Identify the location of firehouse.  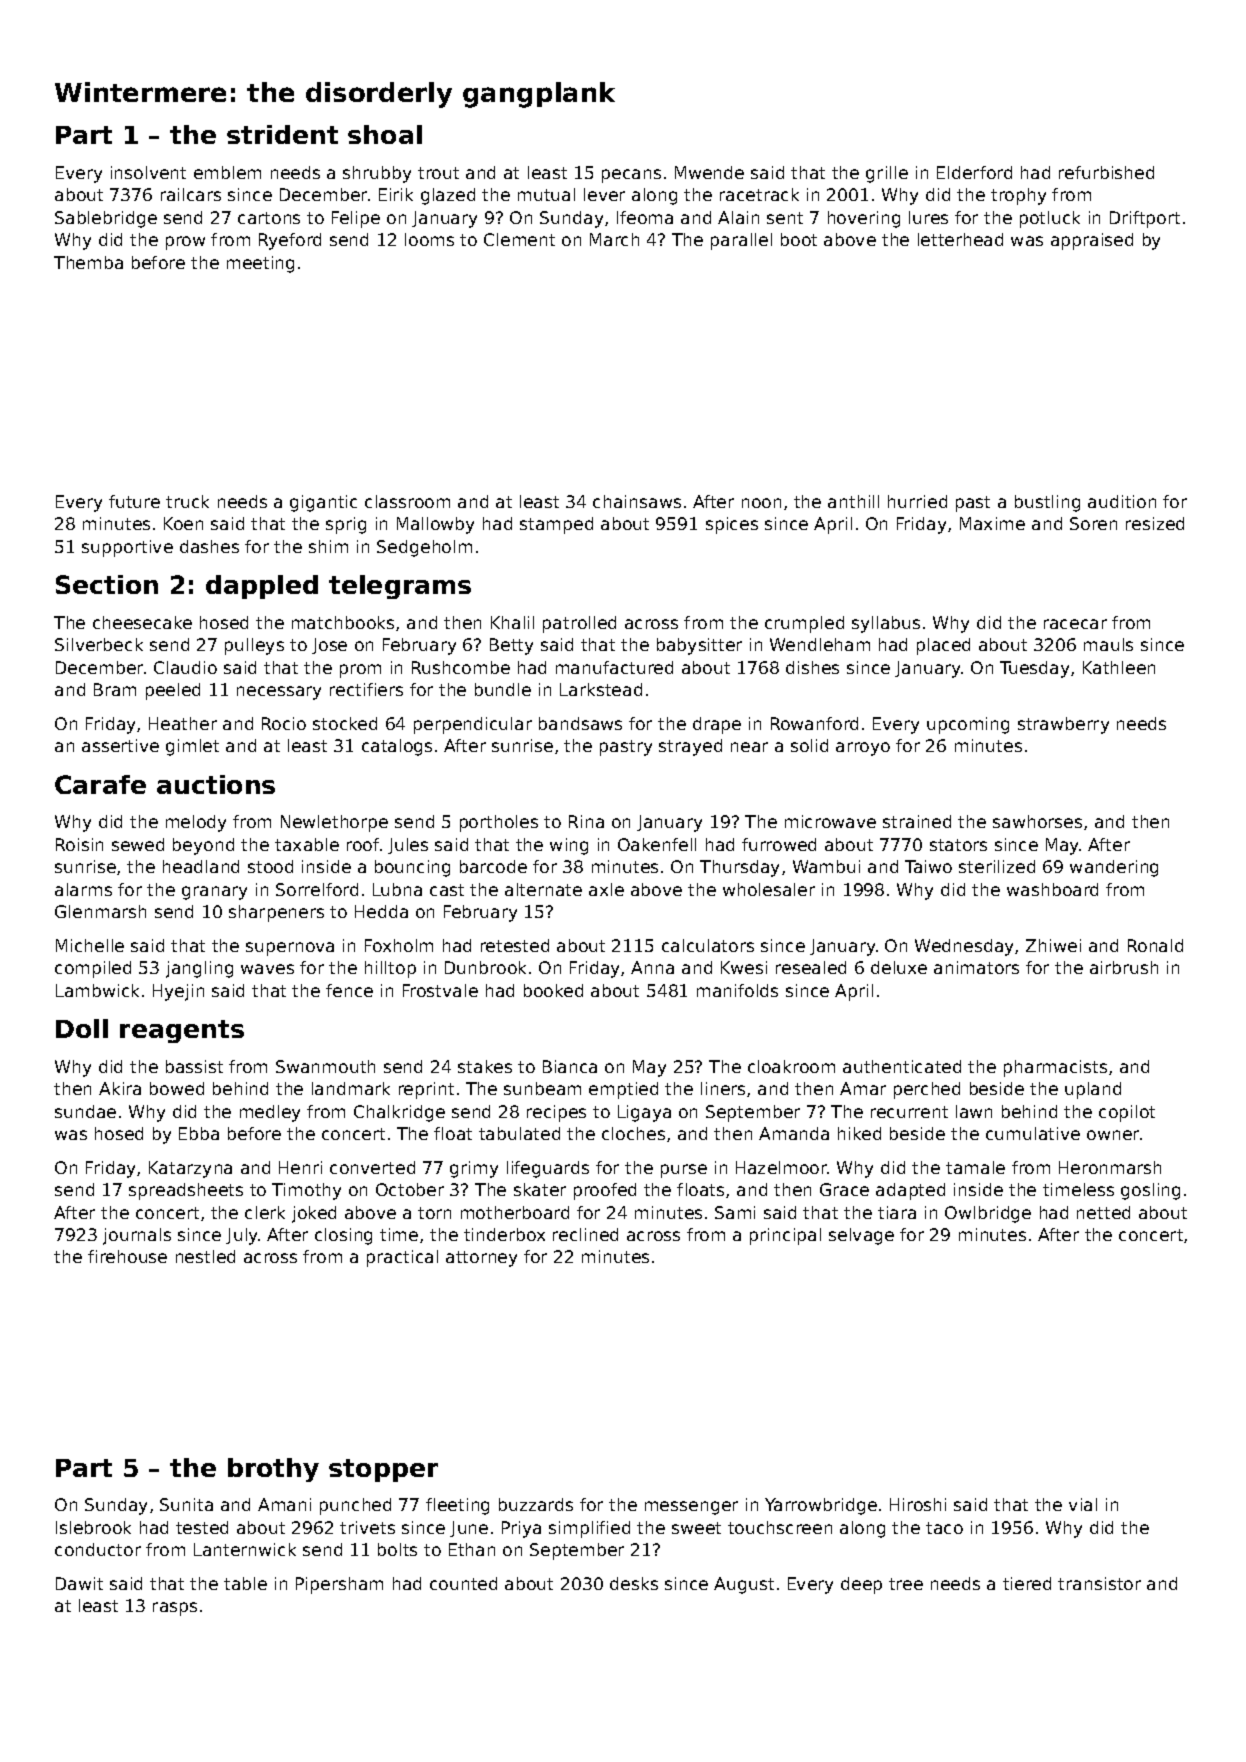
(127, 1256).
